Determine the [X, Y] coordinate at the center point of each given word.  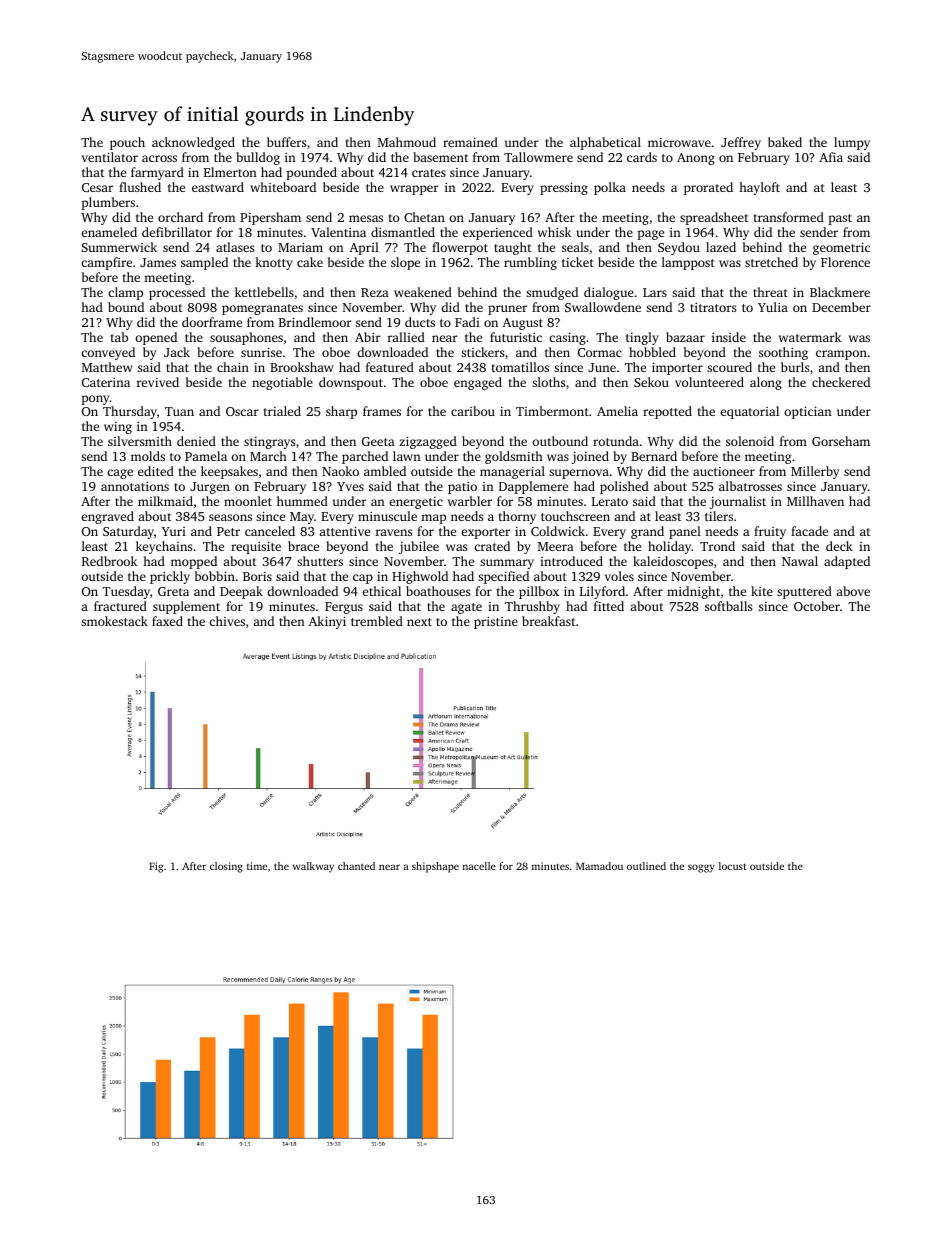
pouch [127, 143]
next [419, 622]
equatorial [749, 412]
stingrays [269, 443]
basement [440, 157]
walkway [313, 867]
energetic [416, 503]
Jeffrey [741, 143]
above [853, 591]
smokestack [114, 621]
